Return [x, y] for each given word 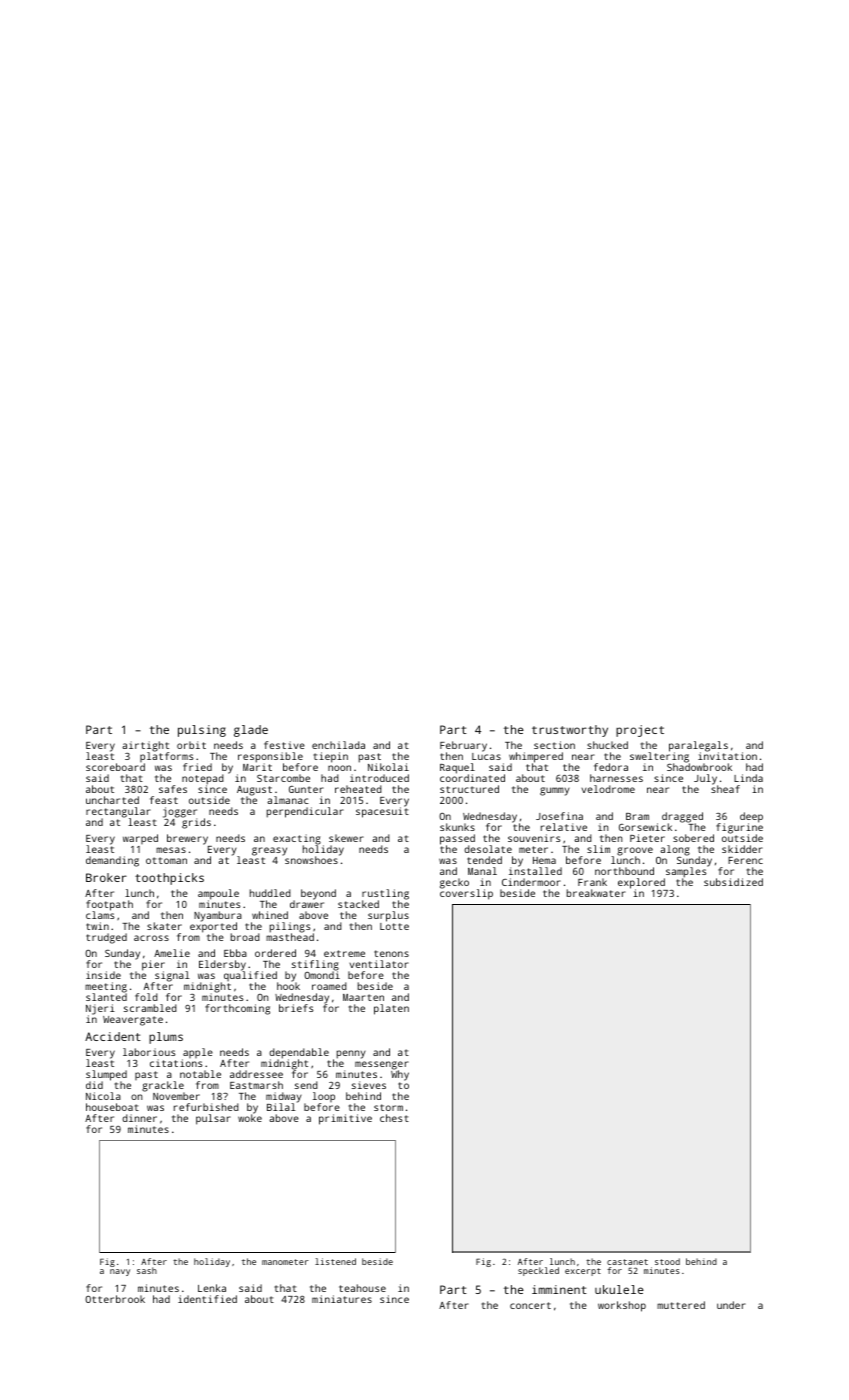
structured [469, 789]
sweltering [659, 757]
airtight [145, 746]
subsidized [733, 882]
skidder [742, 849]
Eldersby [222, 966]
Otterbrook [115, 1299]
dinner [139, 1118]
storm [388, 1107]
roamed [329, 986]
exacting [297, 839]
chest [394, 1118]
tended [484, 860]
